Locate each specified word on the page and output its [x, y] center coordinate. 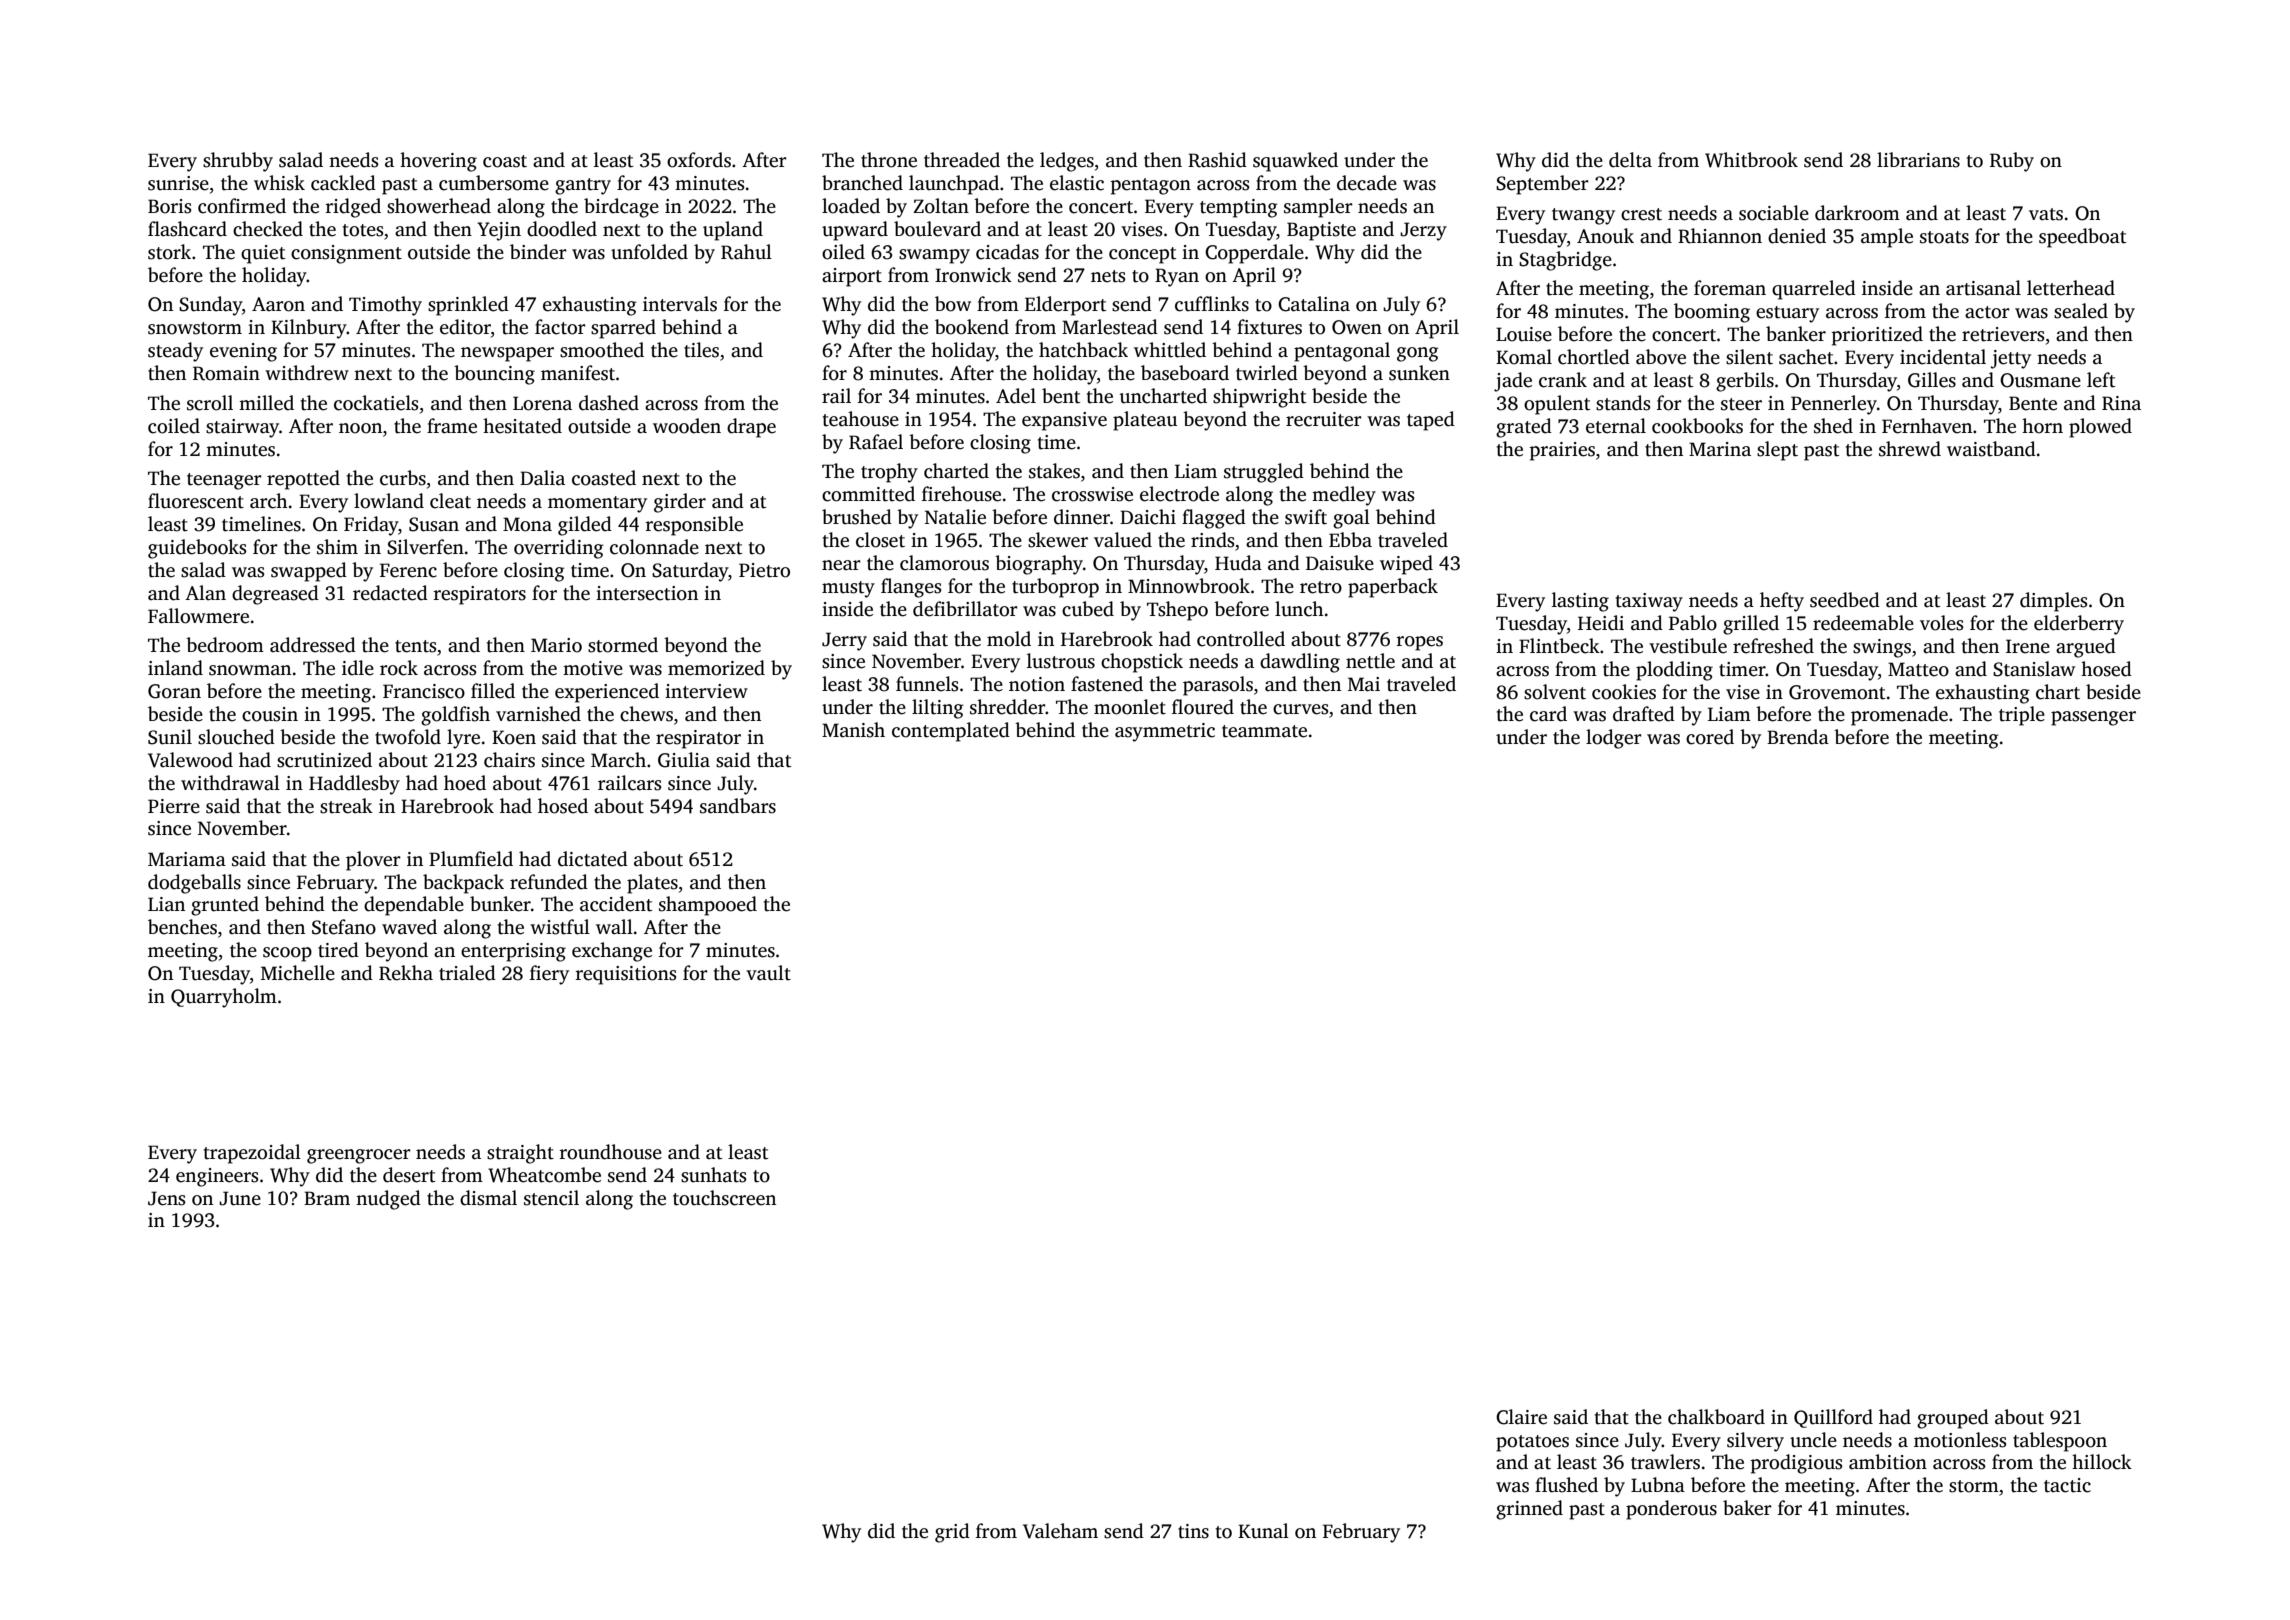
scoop [287, 954]
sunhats [713, 1175]
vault [768, 973]
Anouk [1605, 236]
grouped [1953, 1419]
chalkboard [1716, 1417]
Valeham [1060, 1531]
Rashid [1217, 160]
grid [952, 1533]
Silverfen [425, 547]
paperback [1393, 588]
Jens [166, 1198]
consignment [346, 254]
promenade [1899, 716]
